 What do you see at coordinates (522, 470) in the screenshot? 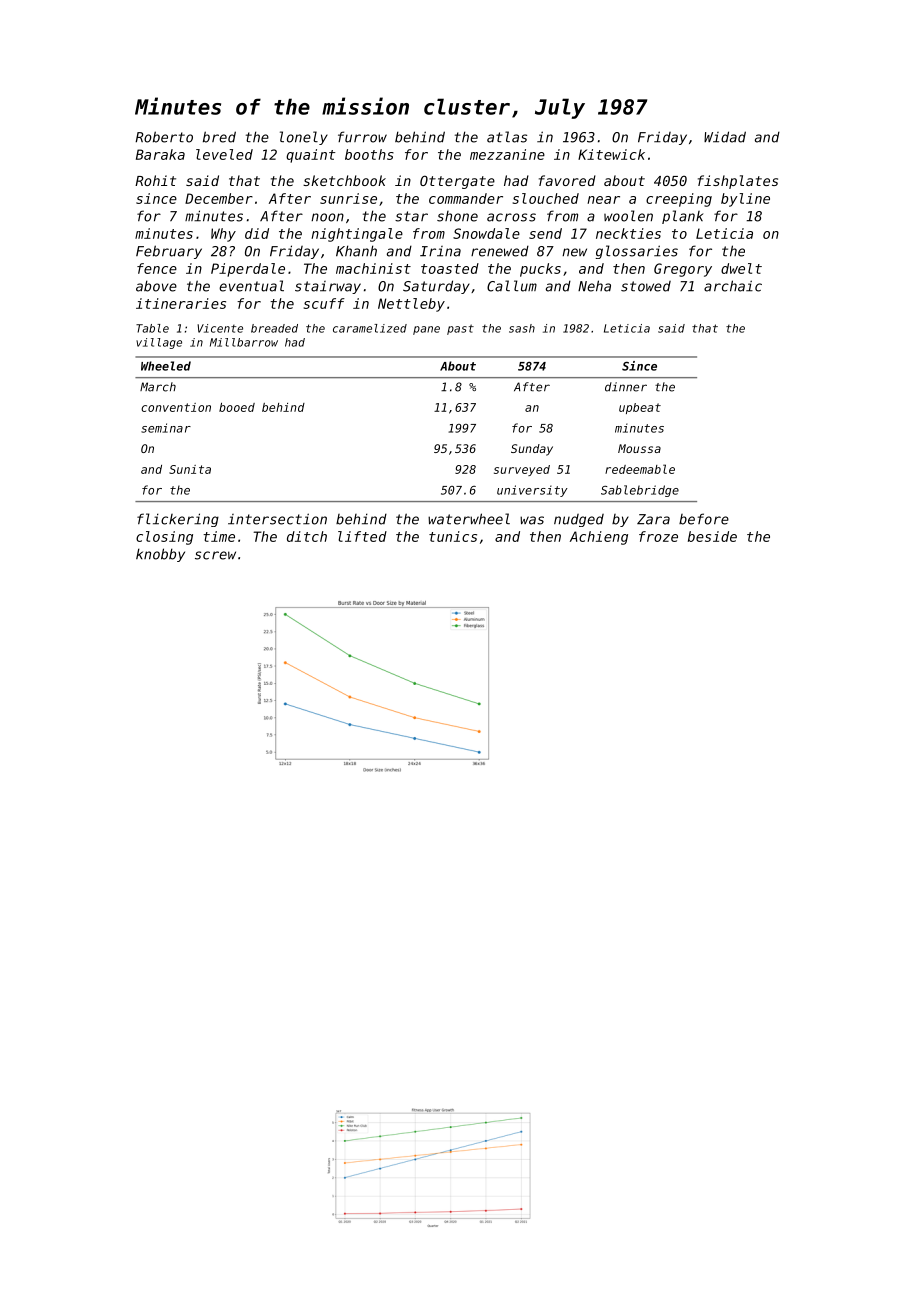
I see `surveyed` at bounding box center [522, 470].
